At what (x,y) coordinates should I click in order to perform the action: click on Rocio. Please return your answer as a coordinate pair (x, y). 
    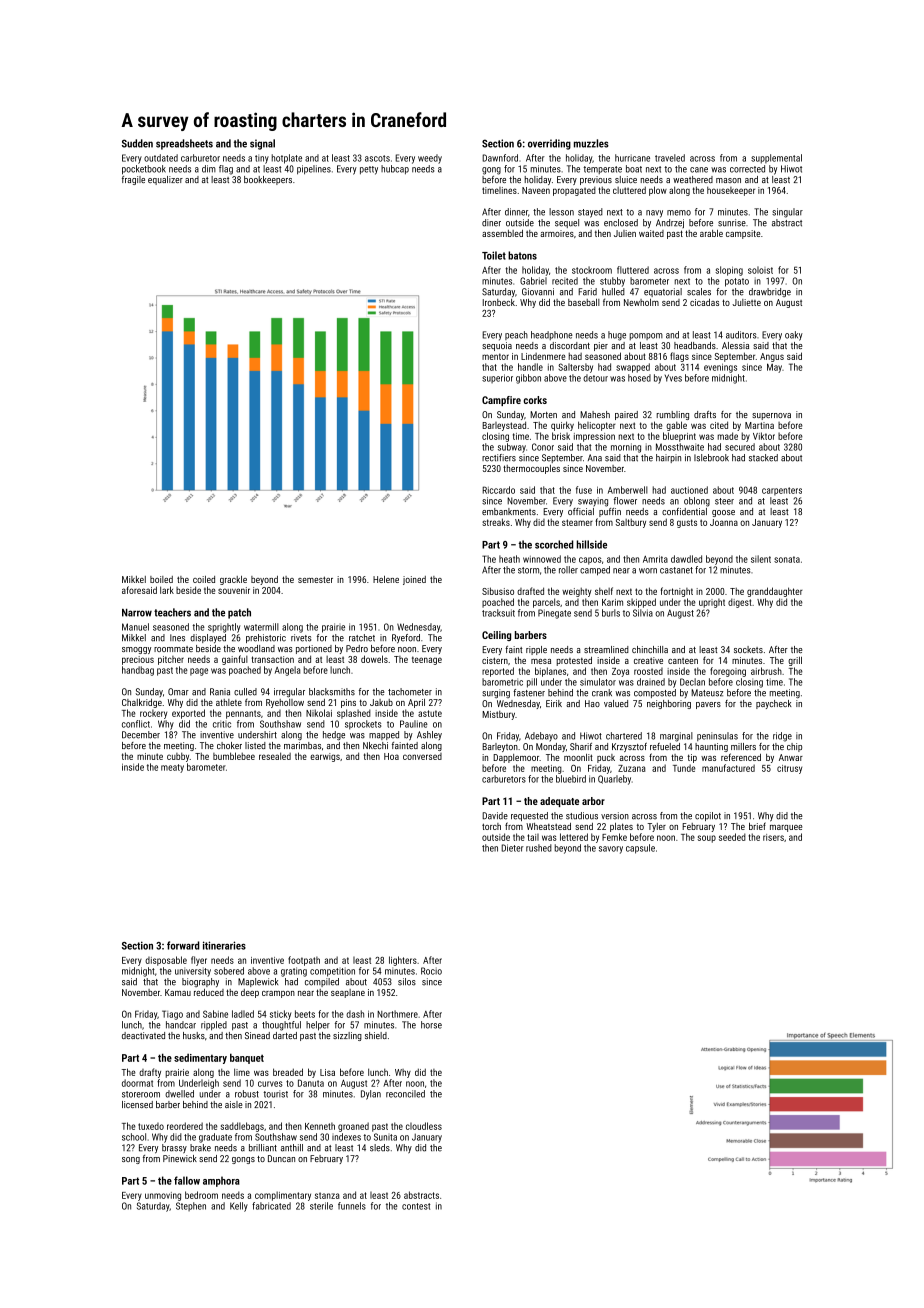
    Looking at the image, I should click on (431, 971).
